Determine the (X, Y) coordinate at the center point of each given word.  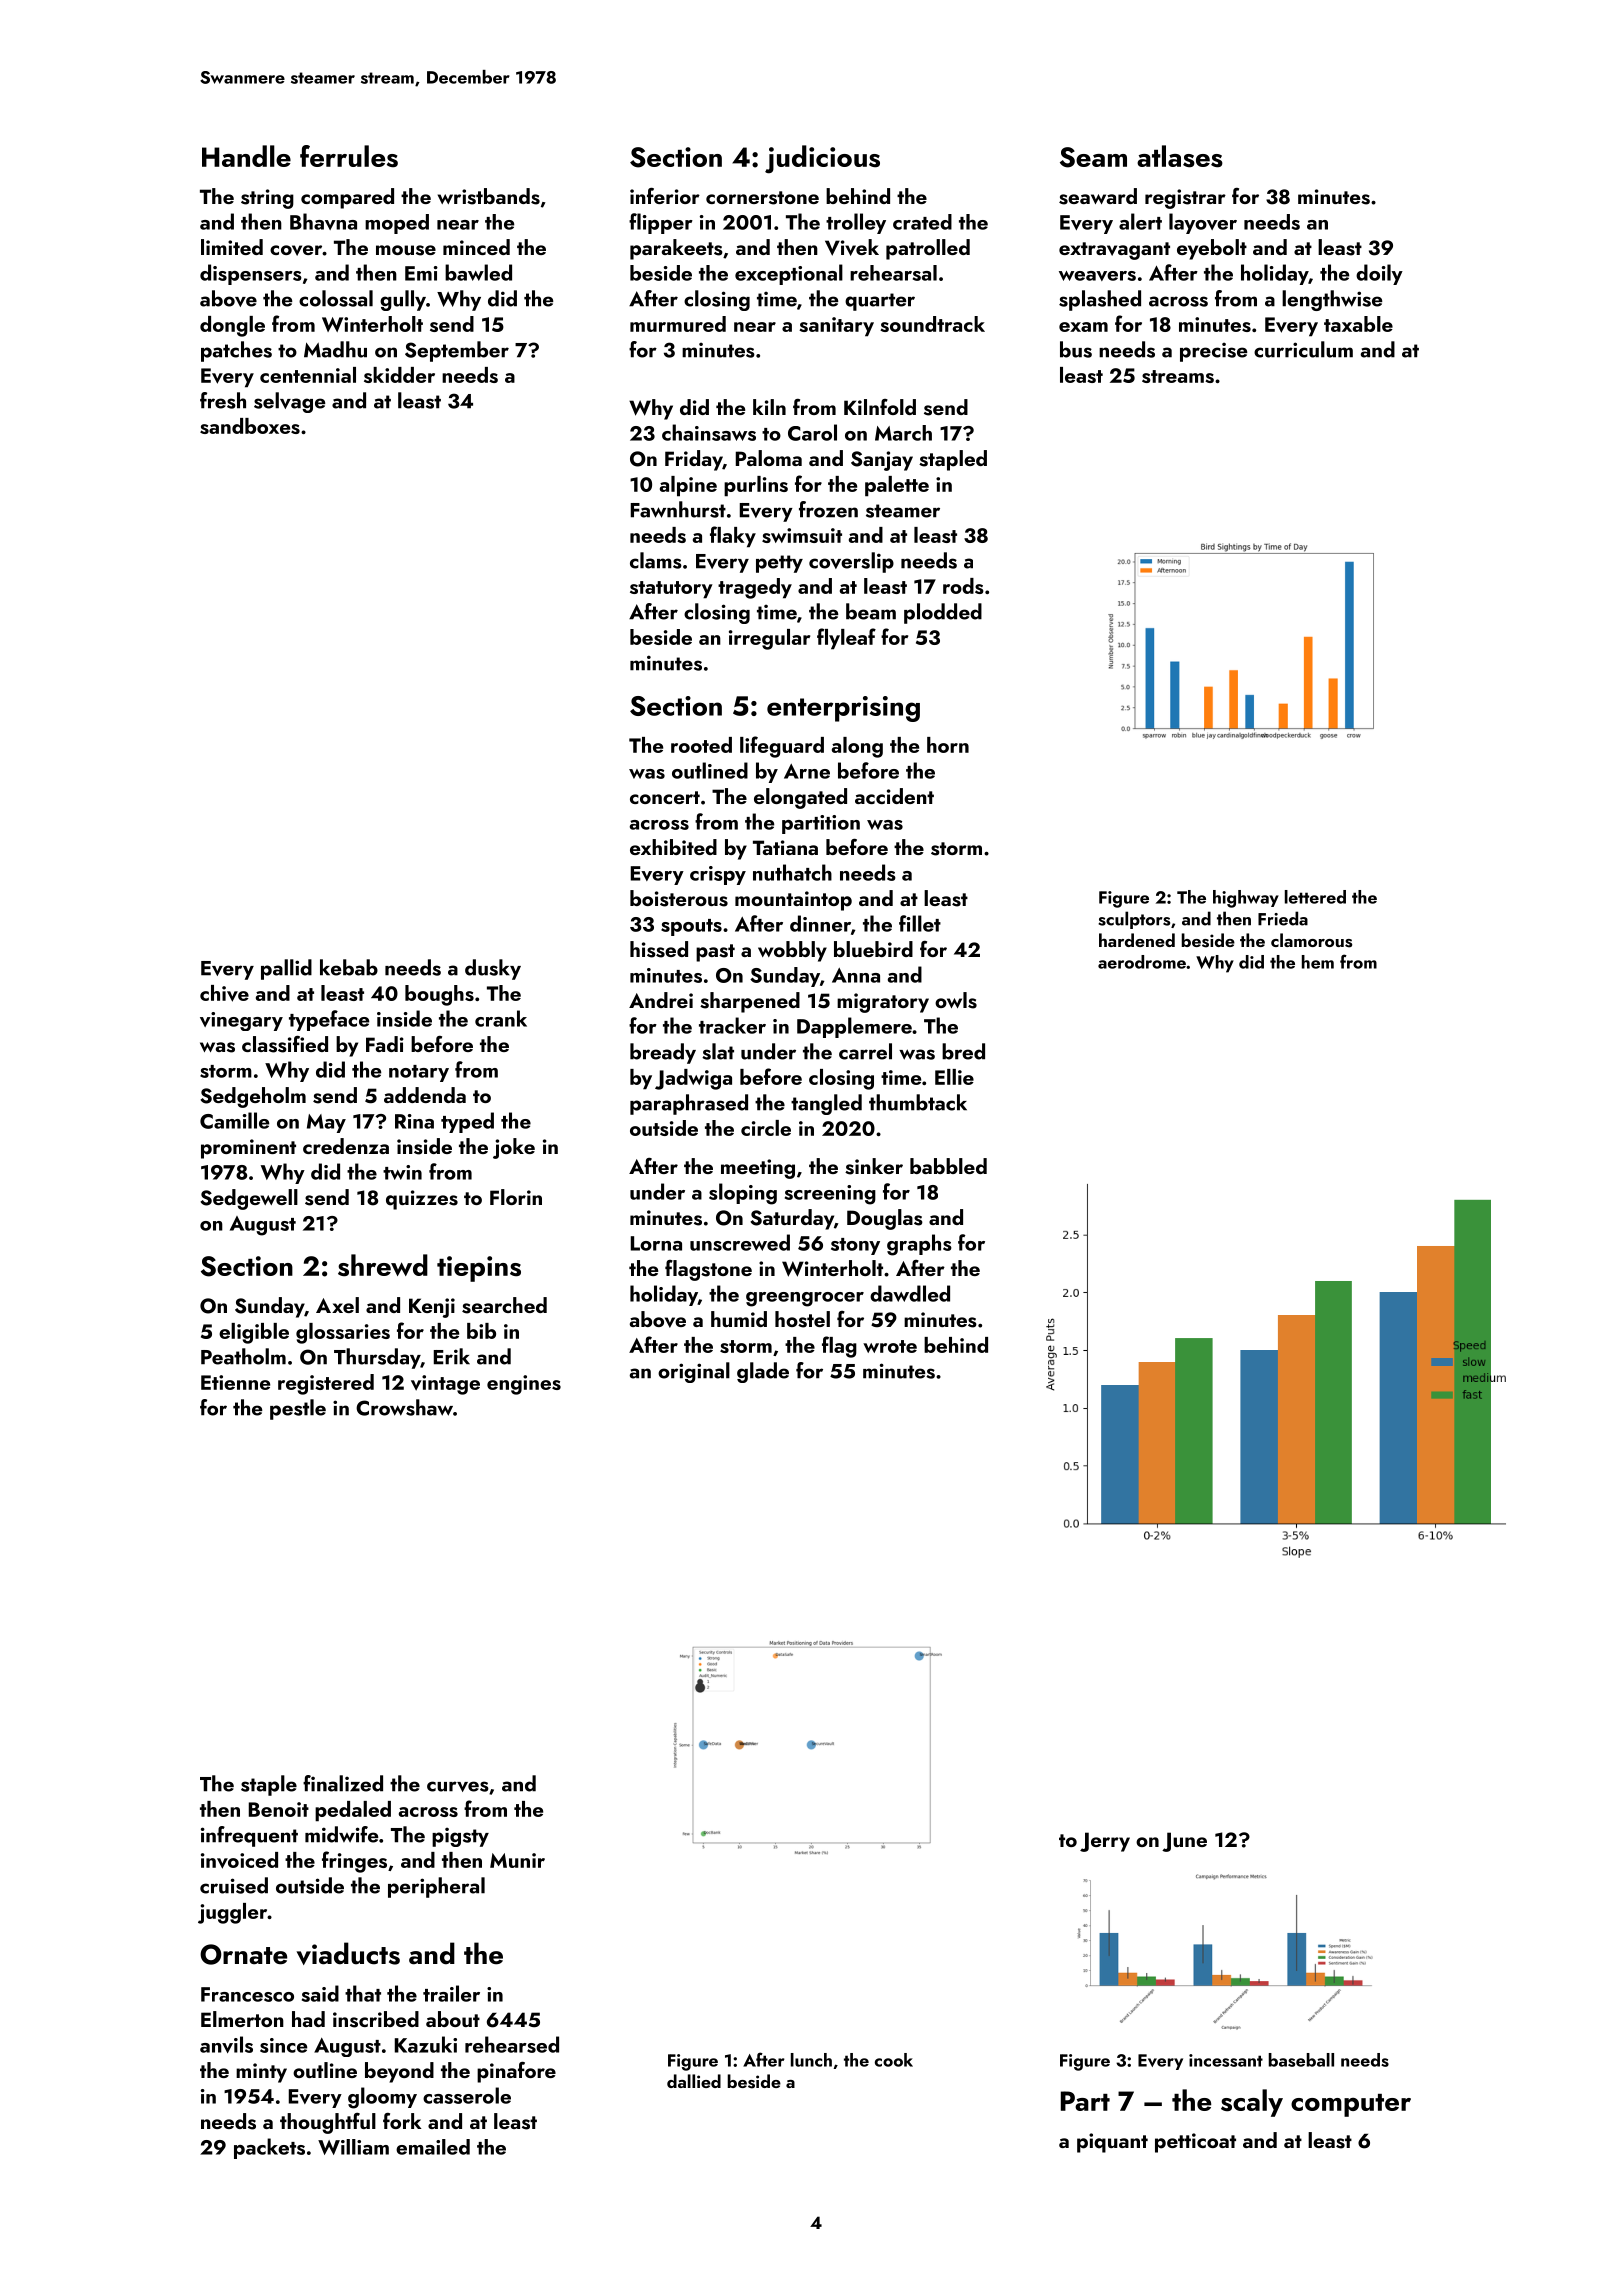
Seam (1093, 157)
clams (656, 560)
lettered (1315, 897)
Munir (517, 1860)
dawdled (910, 1293)
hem (1318, 962)
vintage (445, 1385)
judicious (822, 159)
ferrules (349, 156)
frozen (828, 509)
